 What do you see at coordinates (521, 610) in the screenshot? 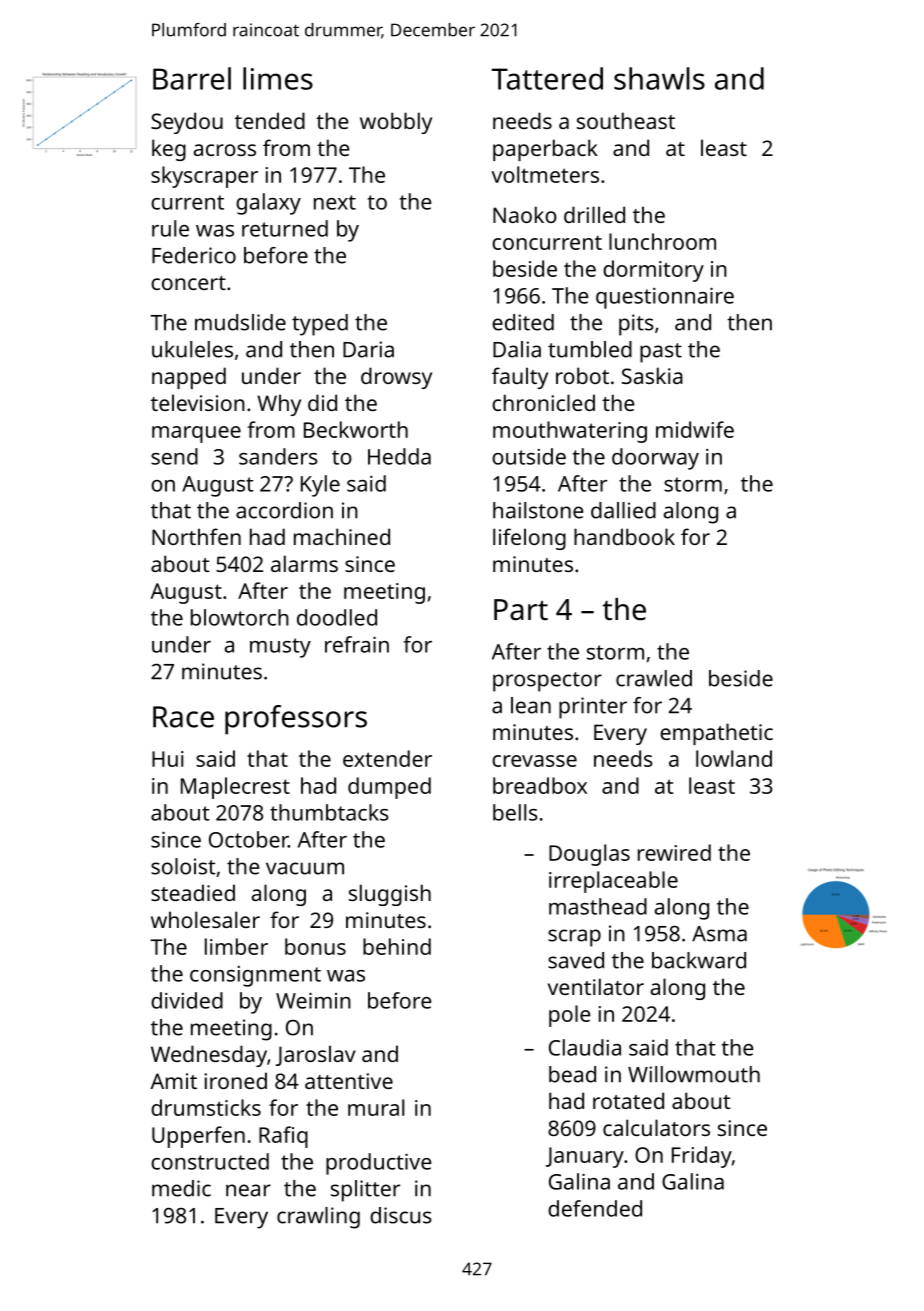
I see `Part` at bounding box center [521, 610].
